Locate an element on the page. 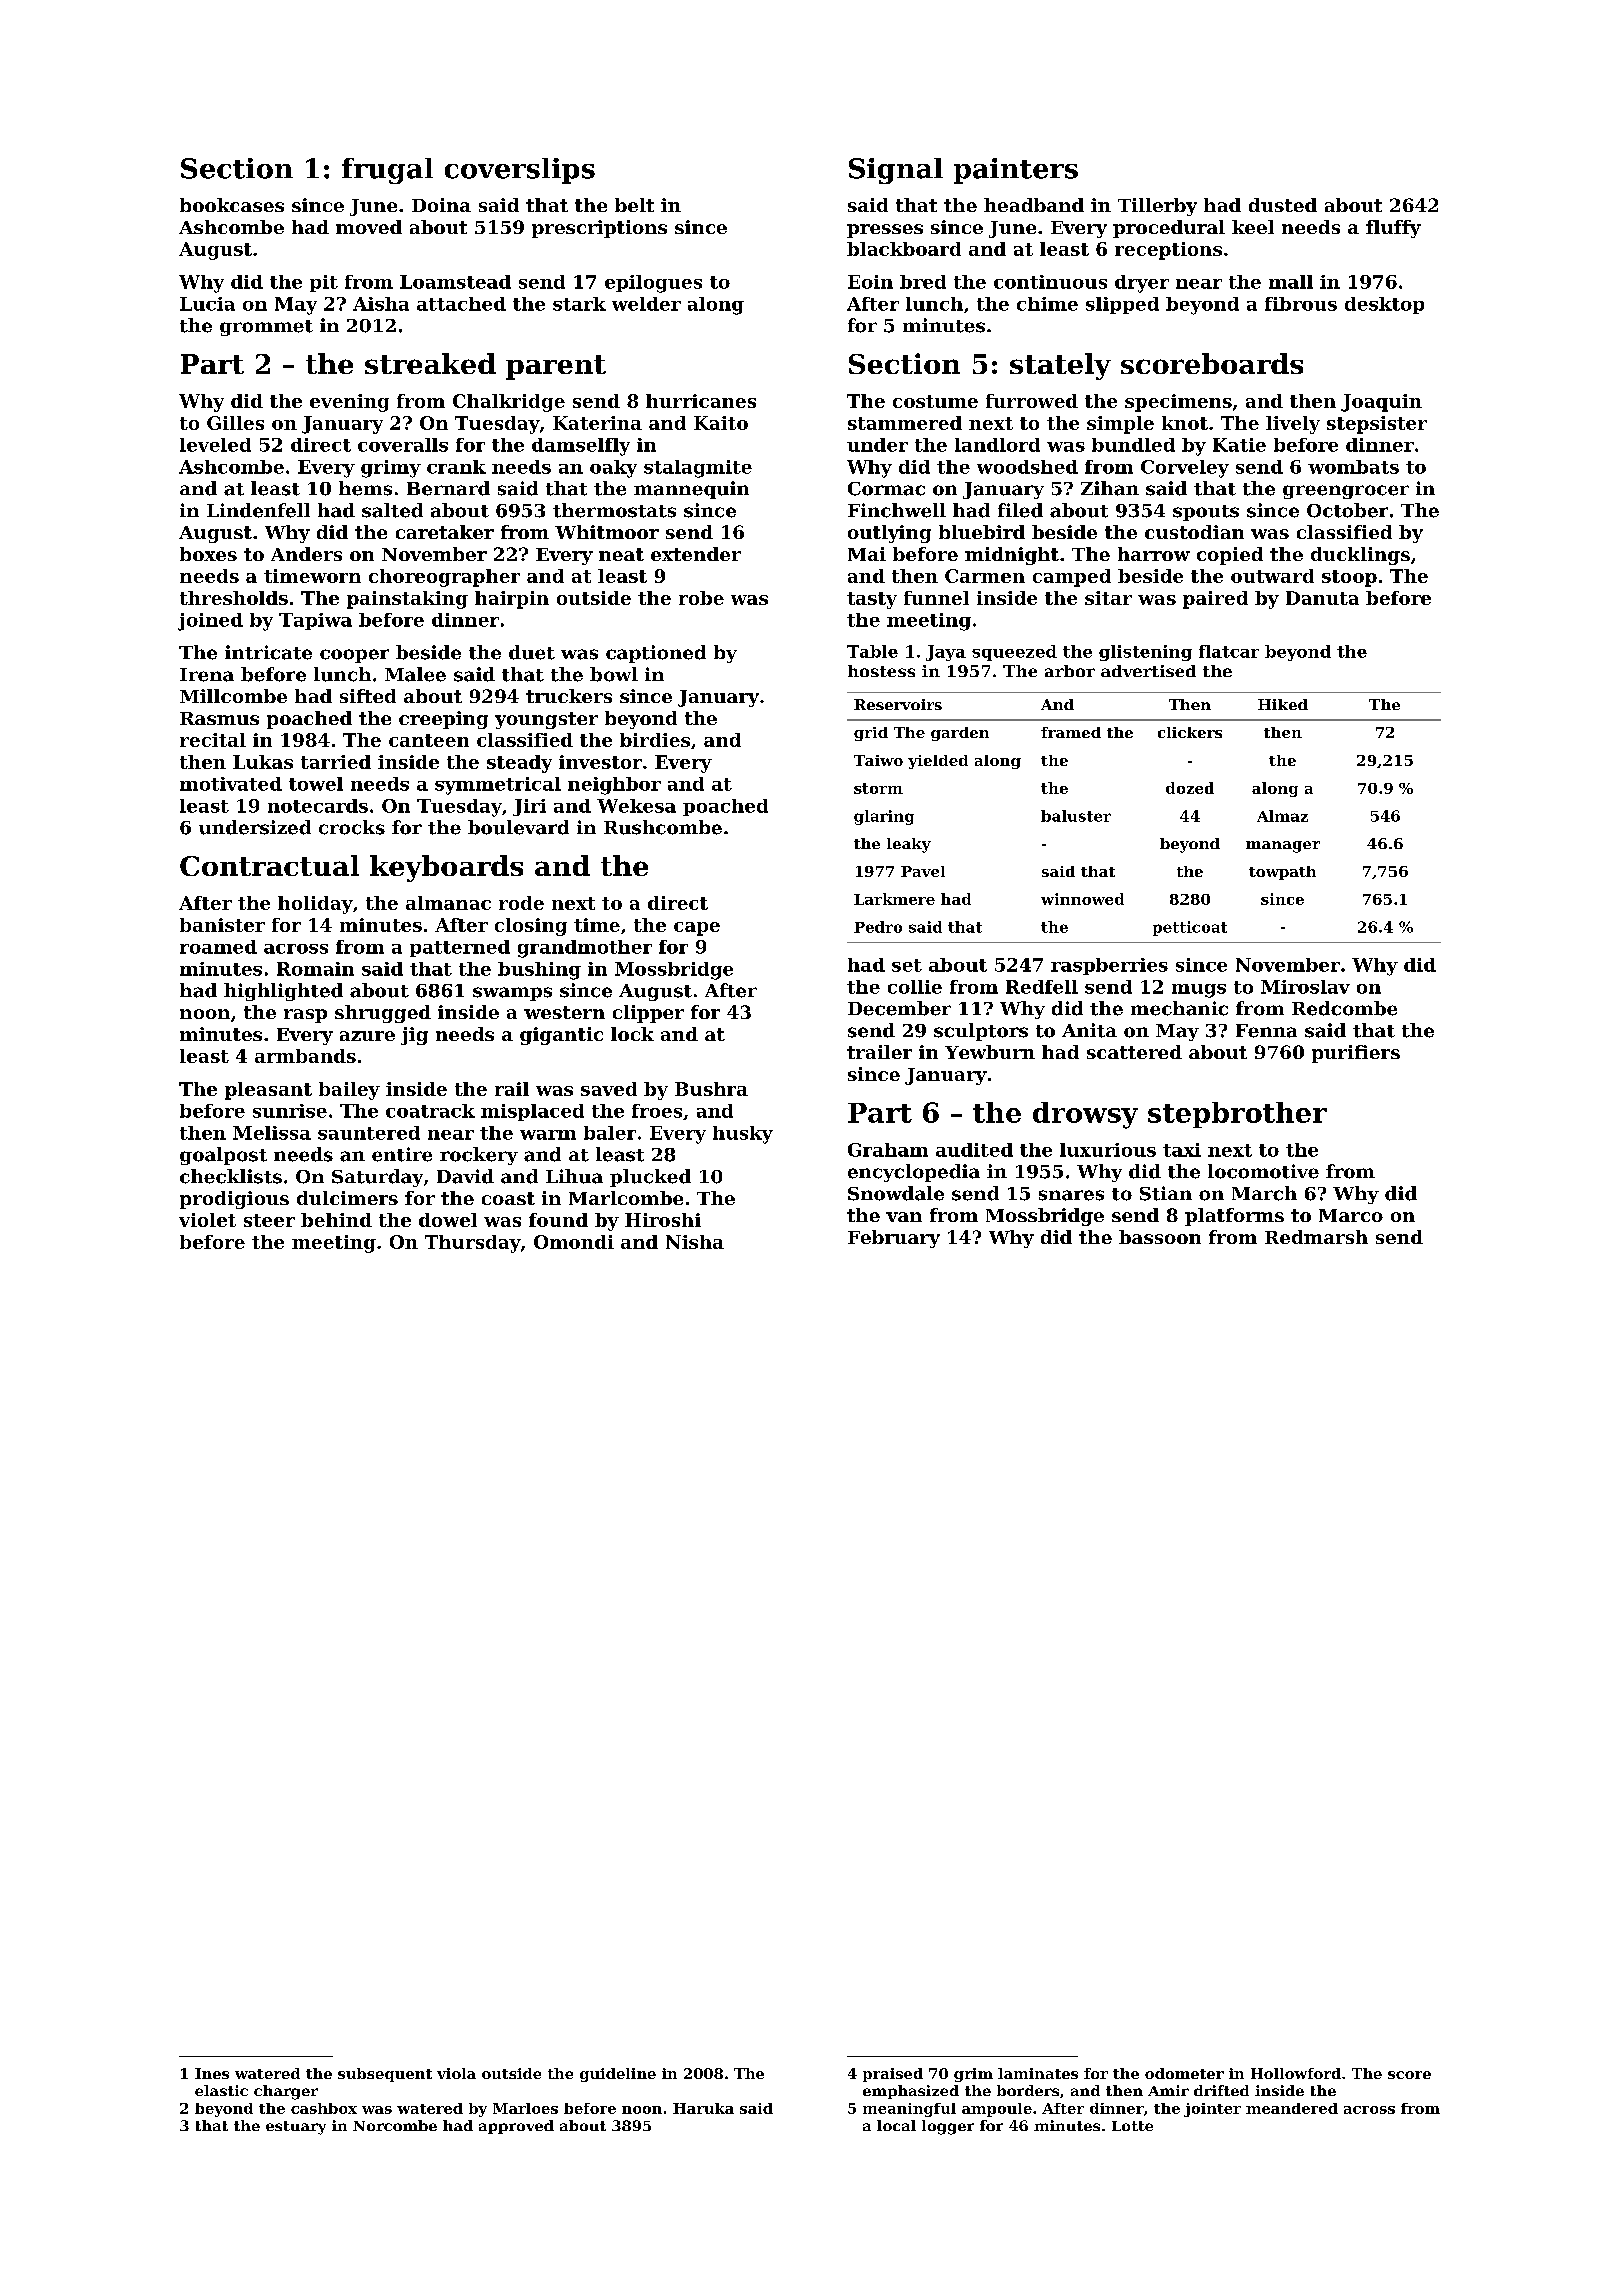 This image has width=1620, height=2292. intricate is located at coordinates (268, 652).
